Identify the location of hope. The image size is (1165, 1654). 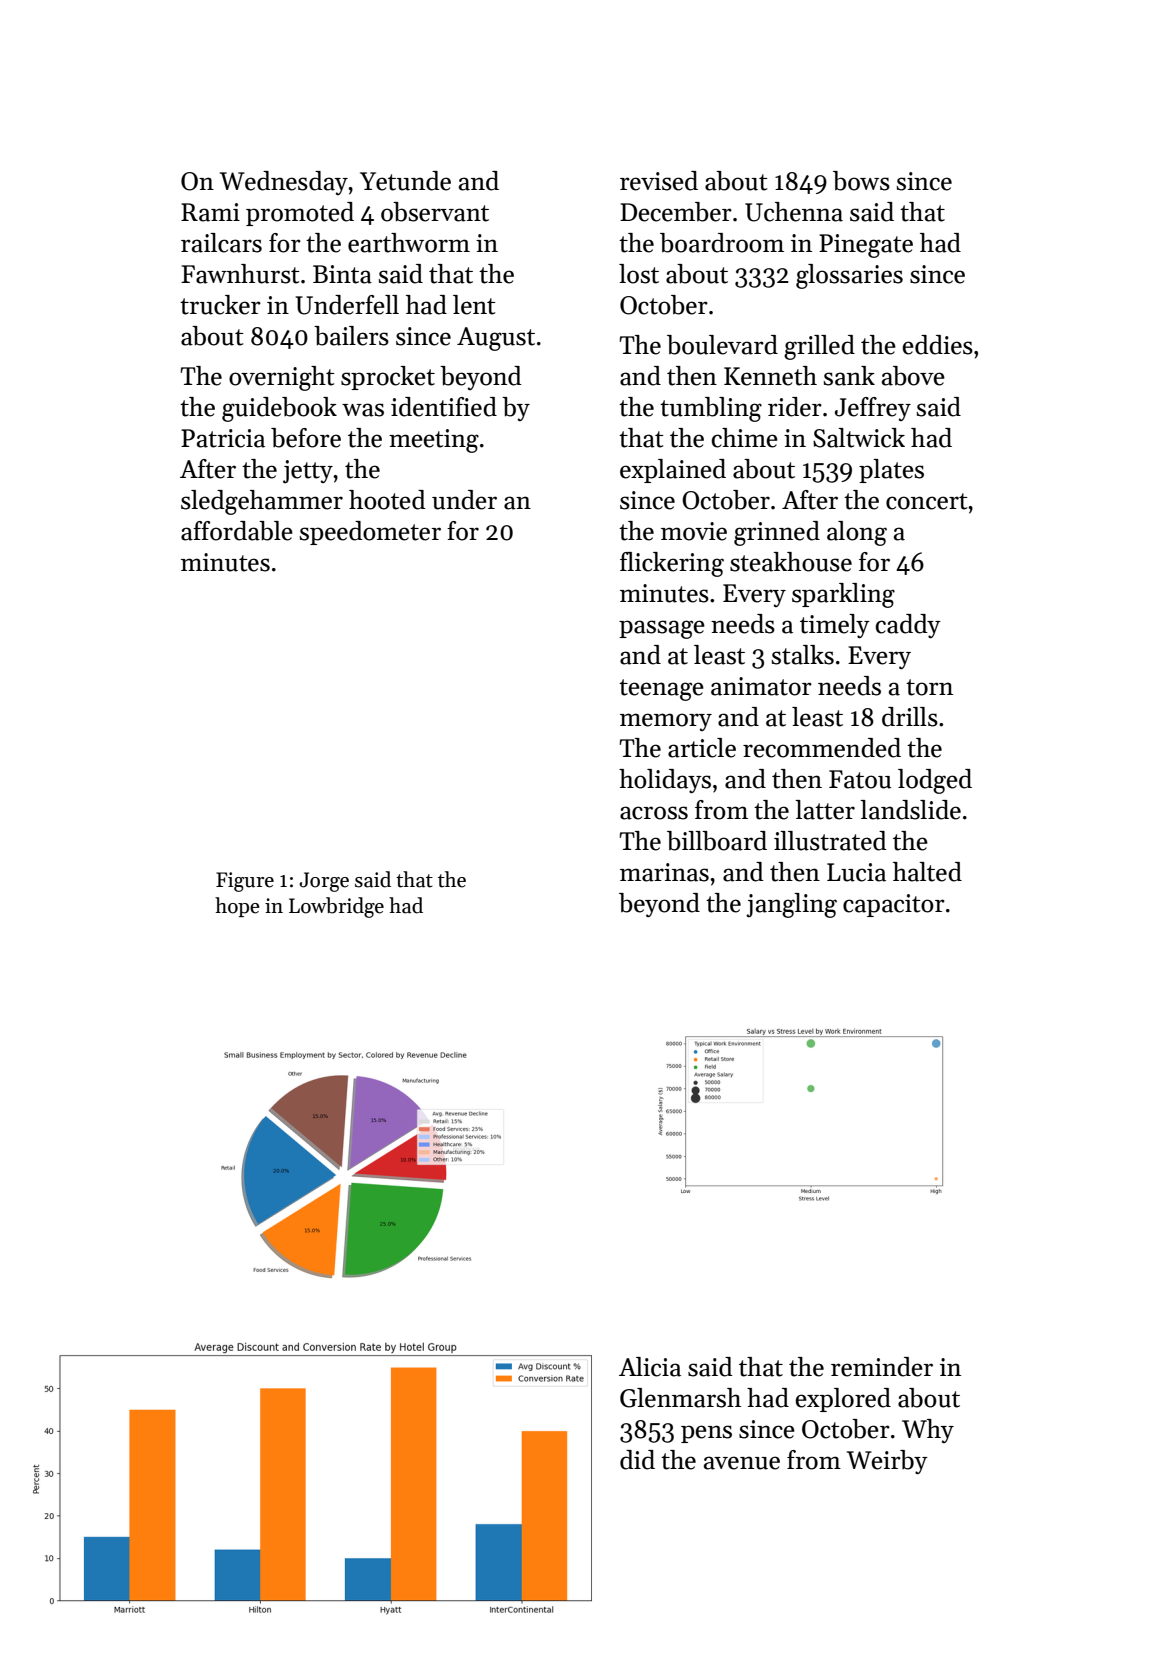
(237, 907).
